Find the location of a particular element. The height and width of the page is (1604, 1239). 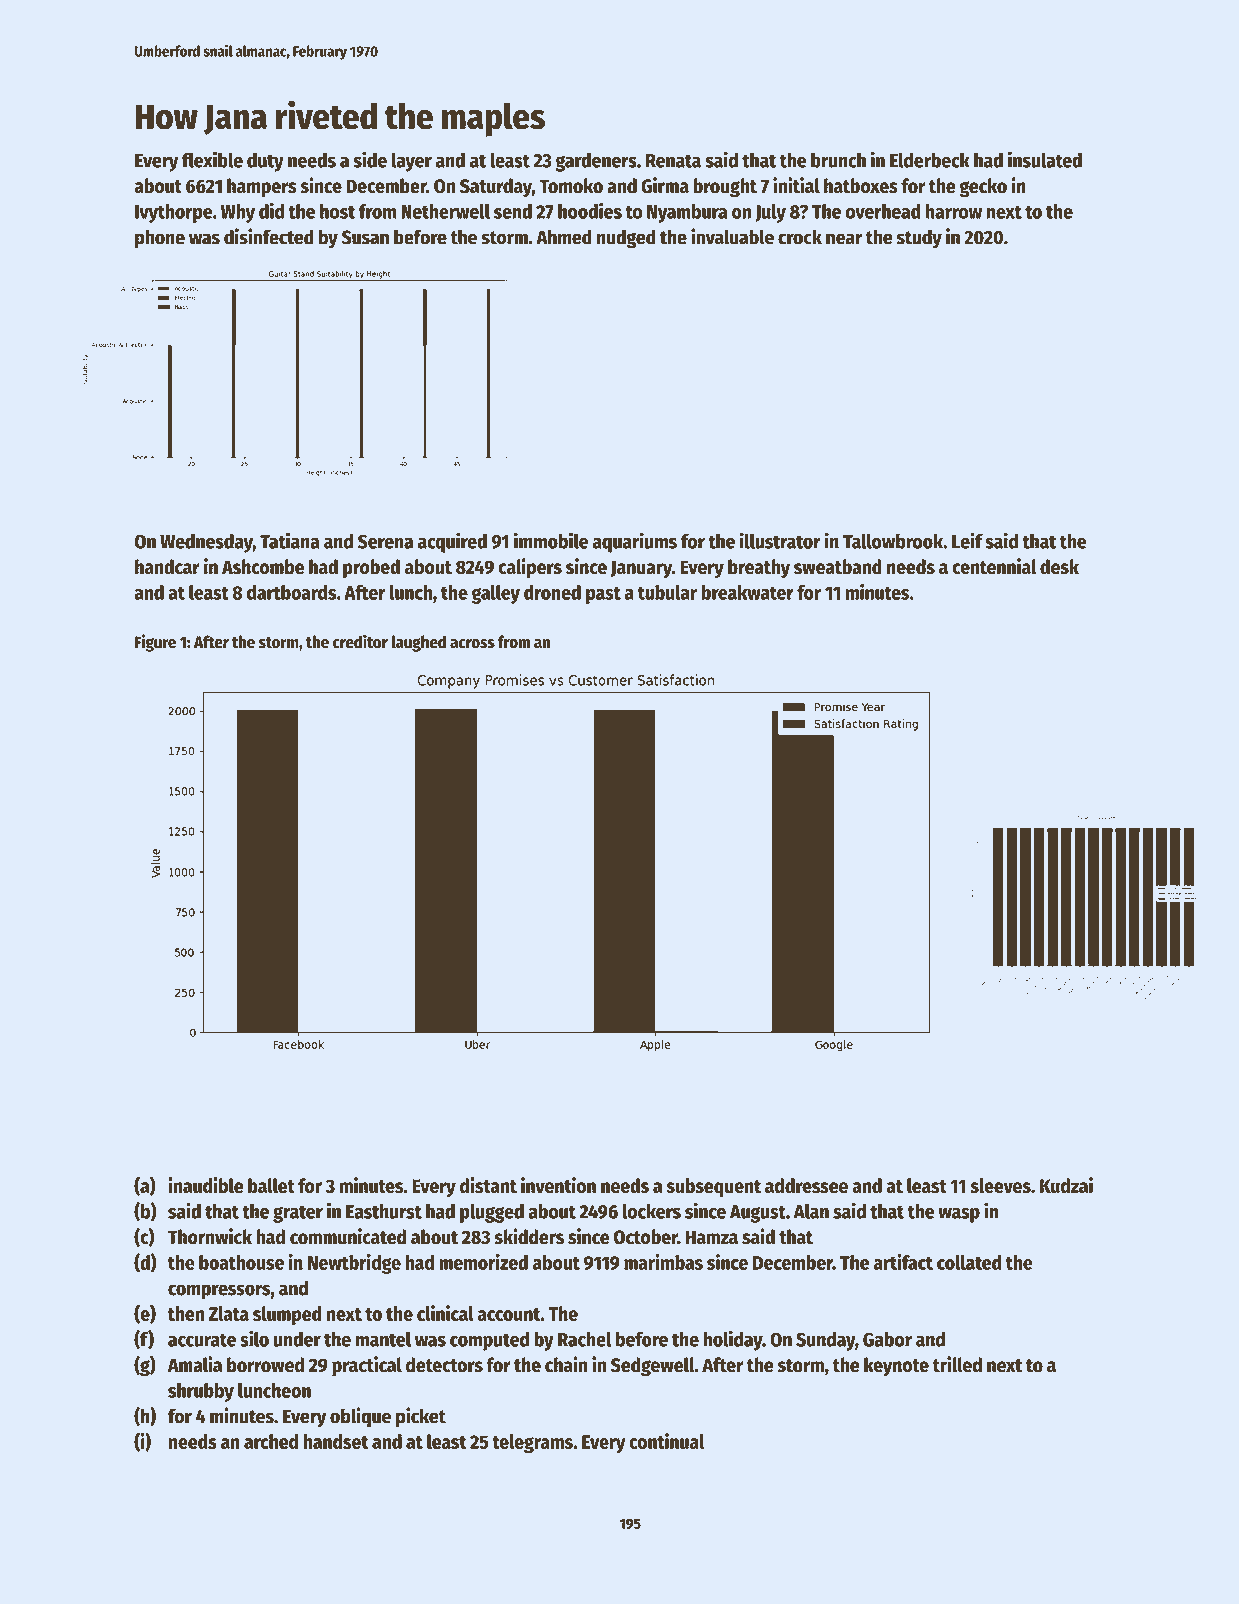

continual is located at coordinates (666, 1441).
